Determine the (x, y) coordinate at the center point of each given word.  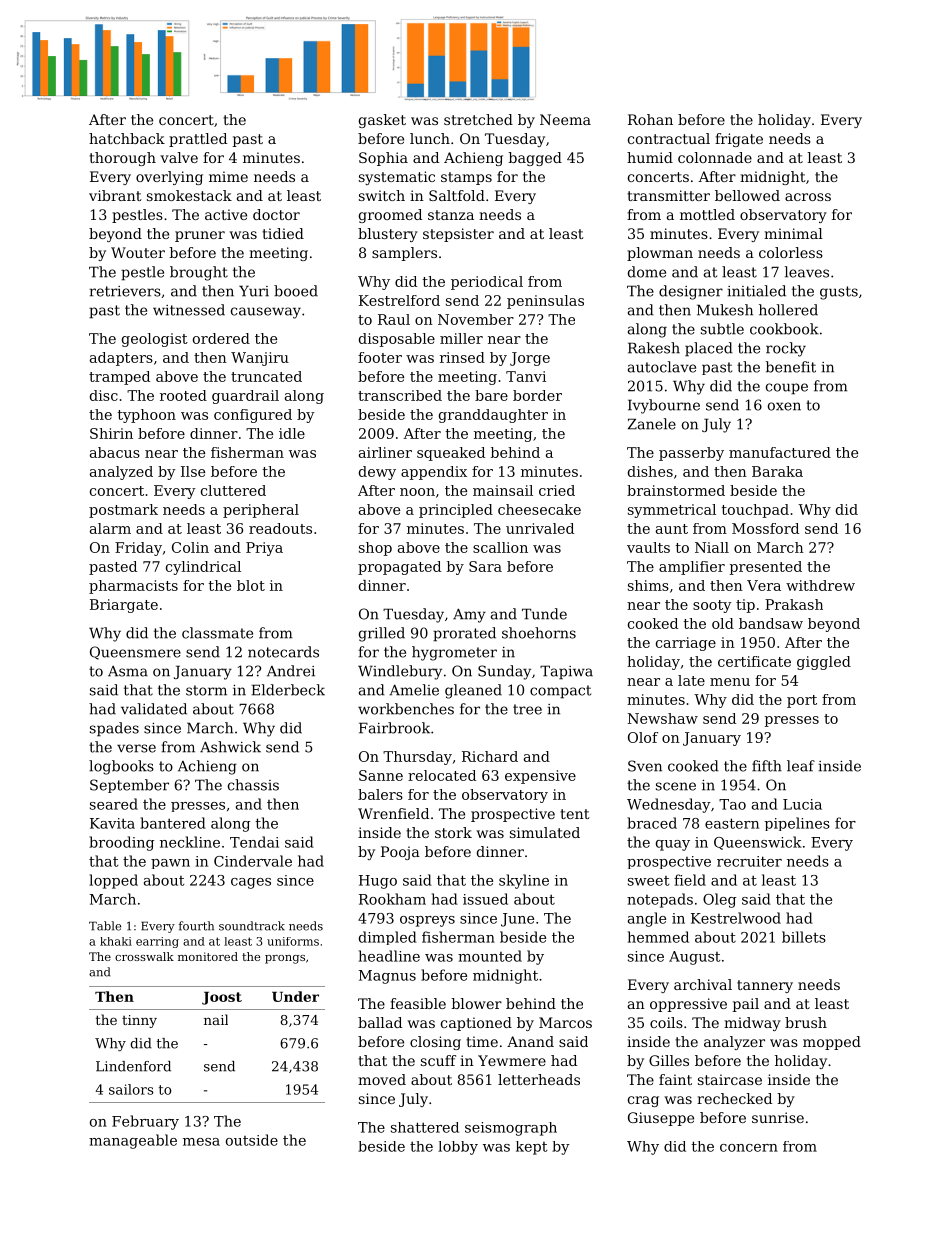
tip (745, 606)
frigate (739, 140)
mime (228, 176)
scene (676, 786)
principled (456, 511)
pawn (170, 864)
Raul (394, 319)
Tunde (544, 614)
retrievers (125, 291)
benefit (791, 367)
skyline (524, 881)
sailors (131, 1089)
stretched (478, 119)
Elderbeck (288, 690)
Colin (190, 547)
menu (730, 682)
